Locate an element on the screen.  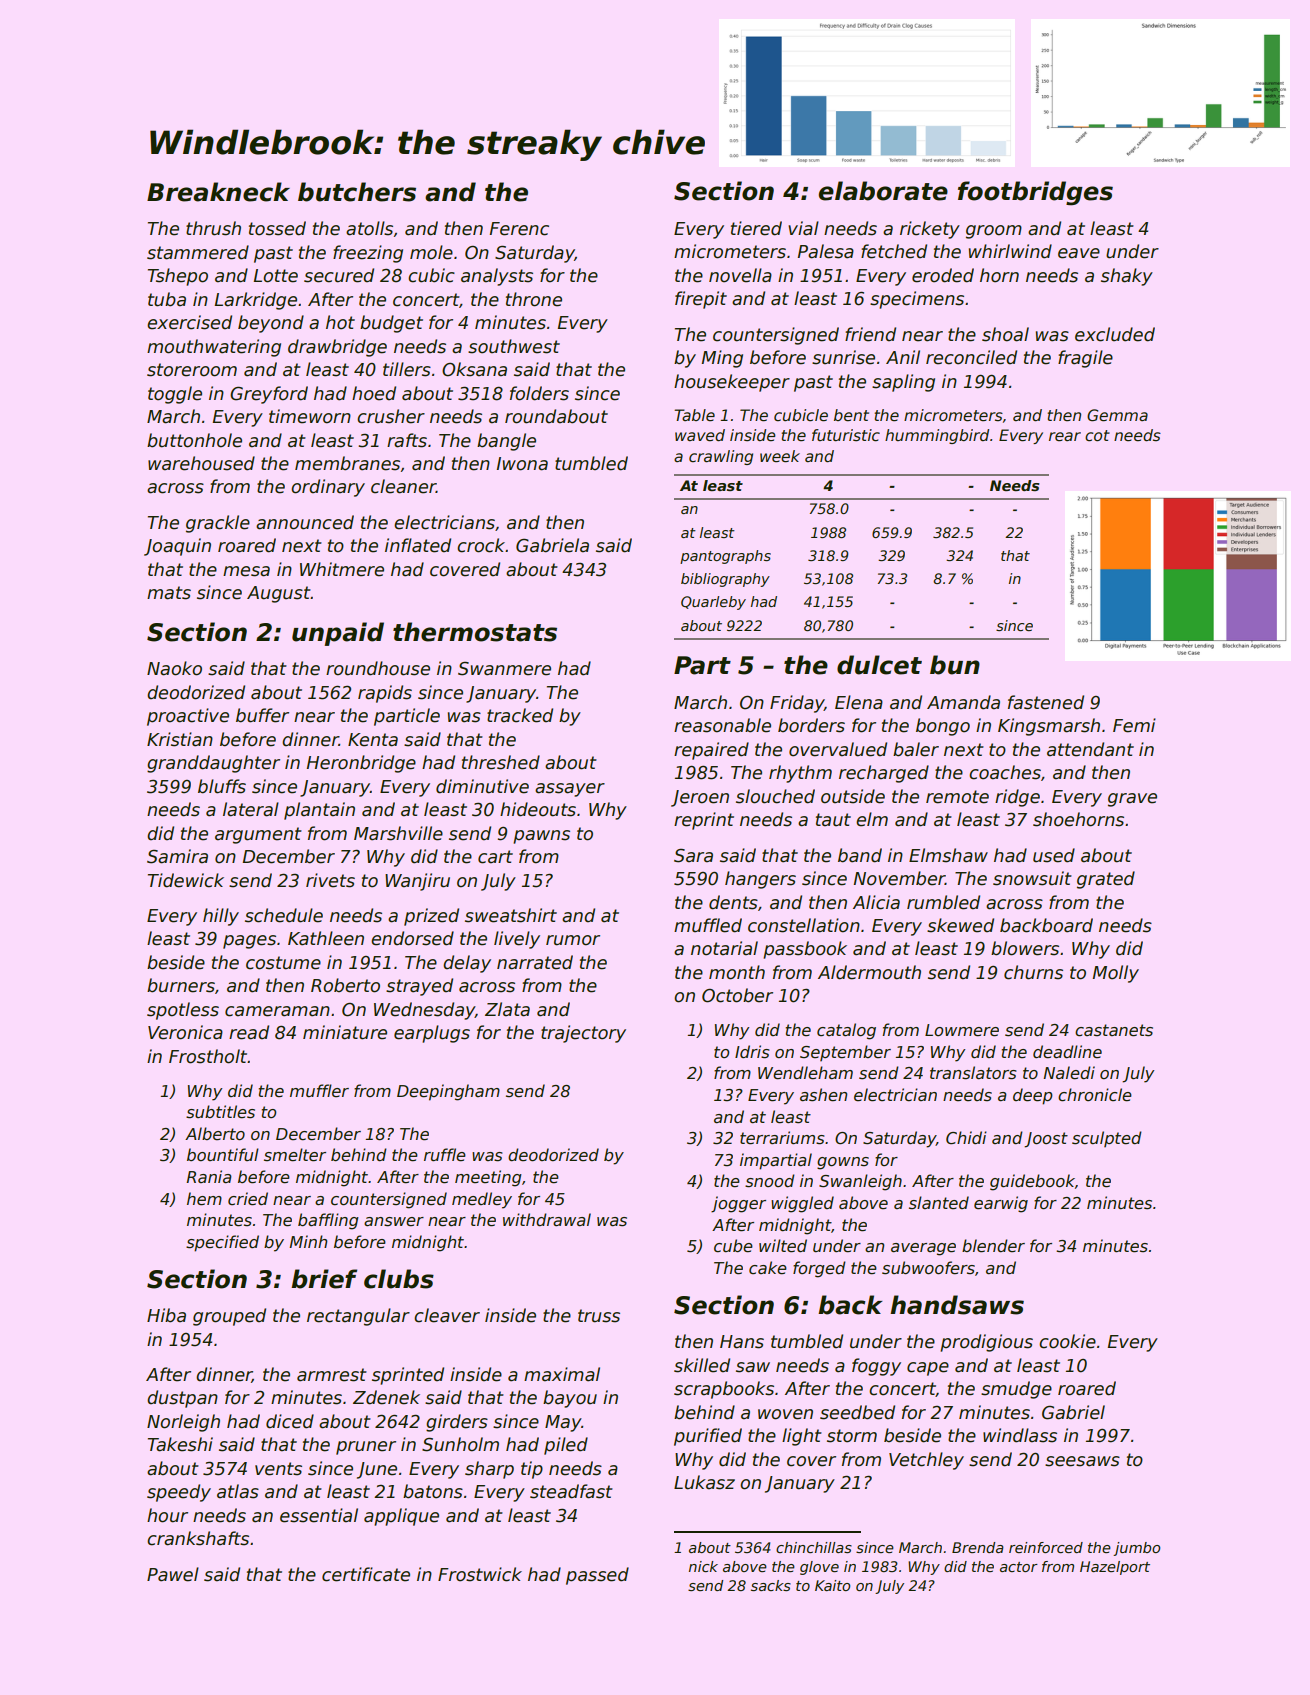
groom is located at coordinates (994, 232).
